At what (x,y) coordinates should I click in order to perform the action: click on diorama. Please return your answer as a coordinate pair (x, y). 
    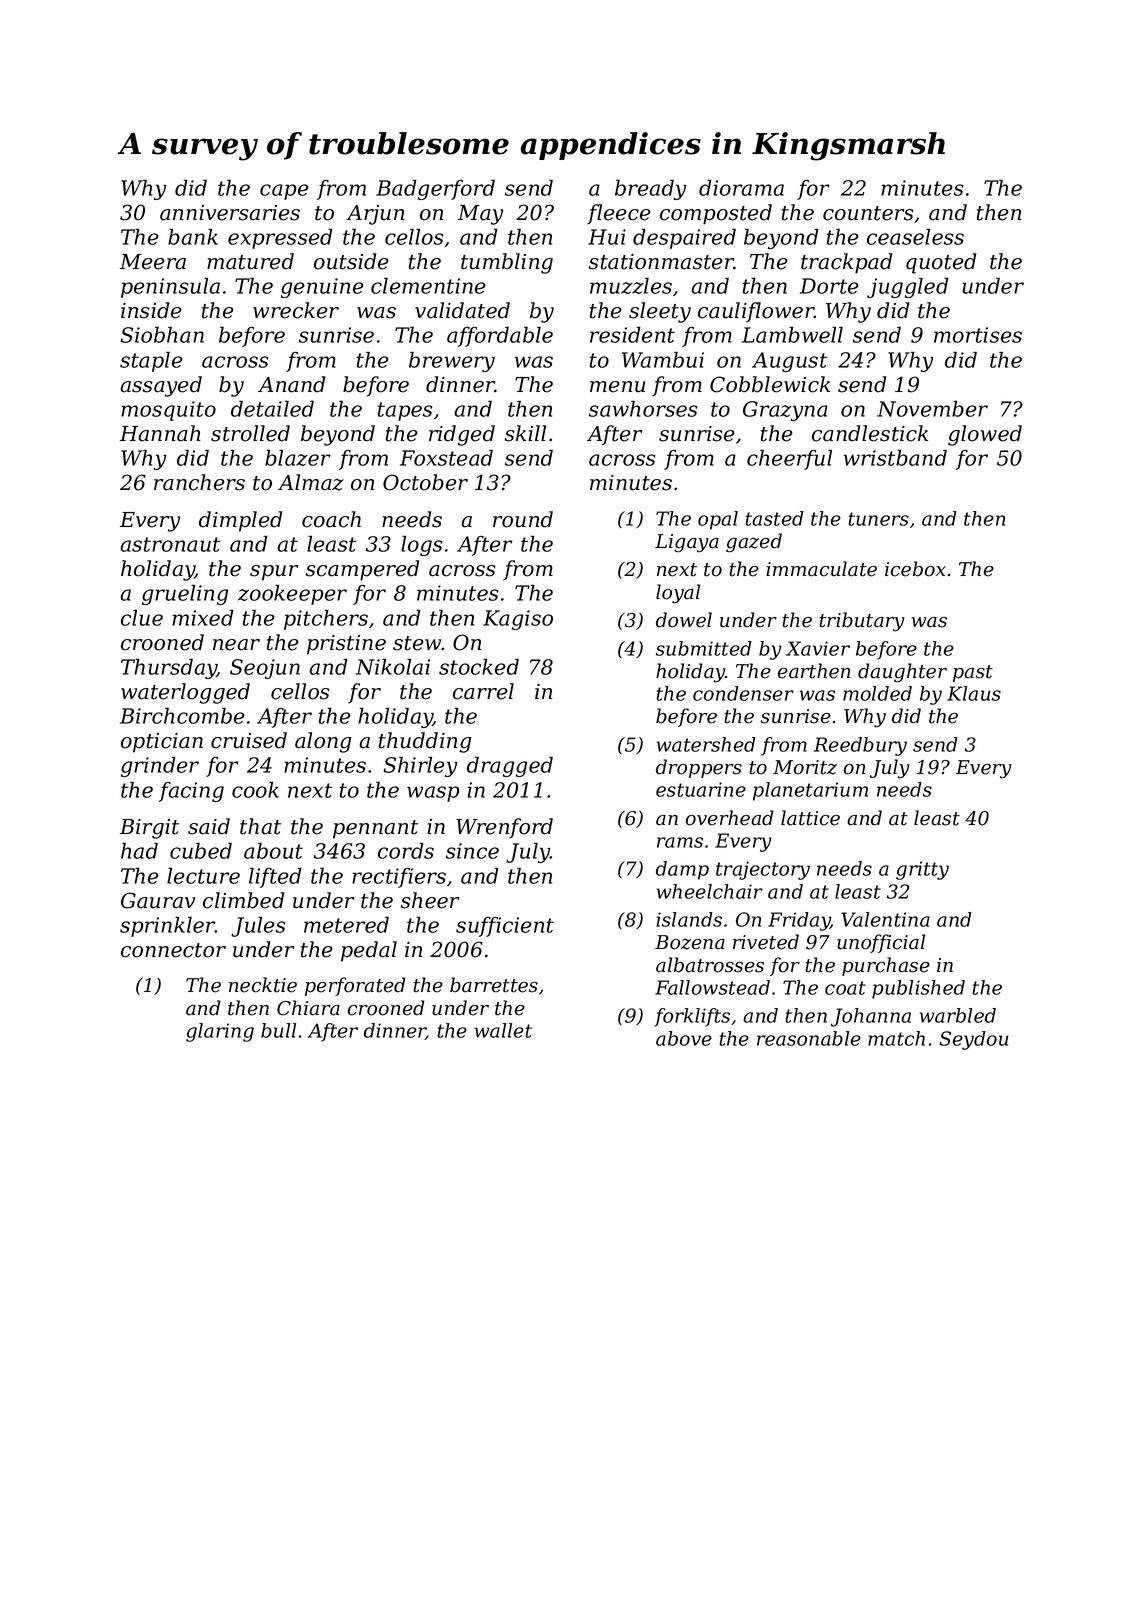
    Looking at the image, I should click on (741, 187).
